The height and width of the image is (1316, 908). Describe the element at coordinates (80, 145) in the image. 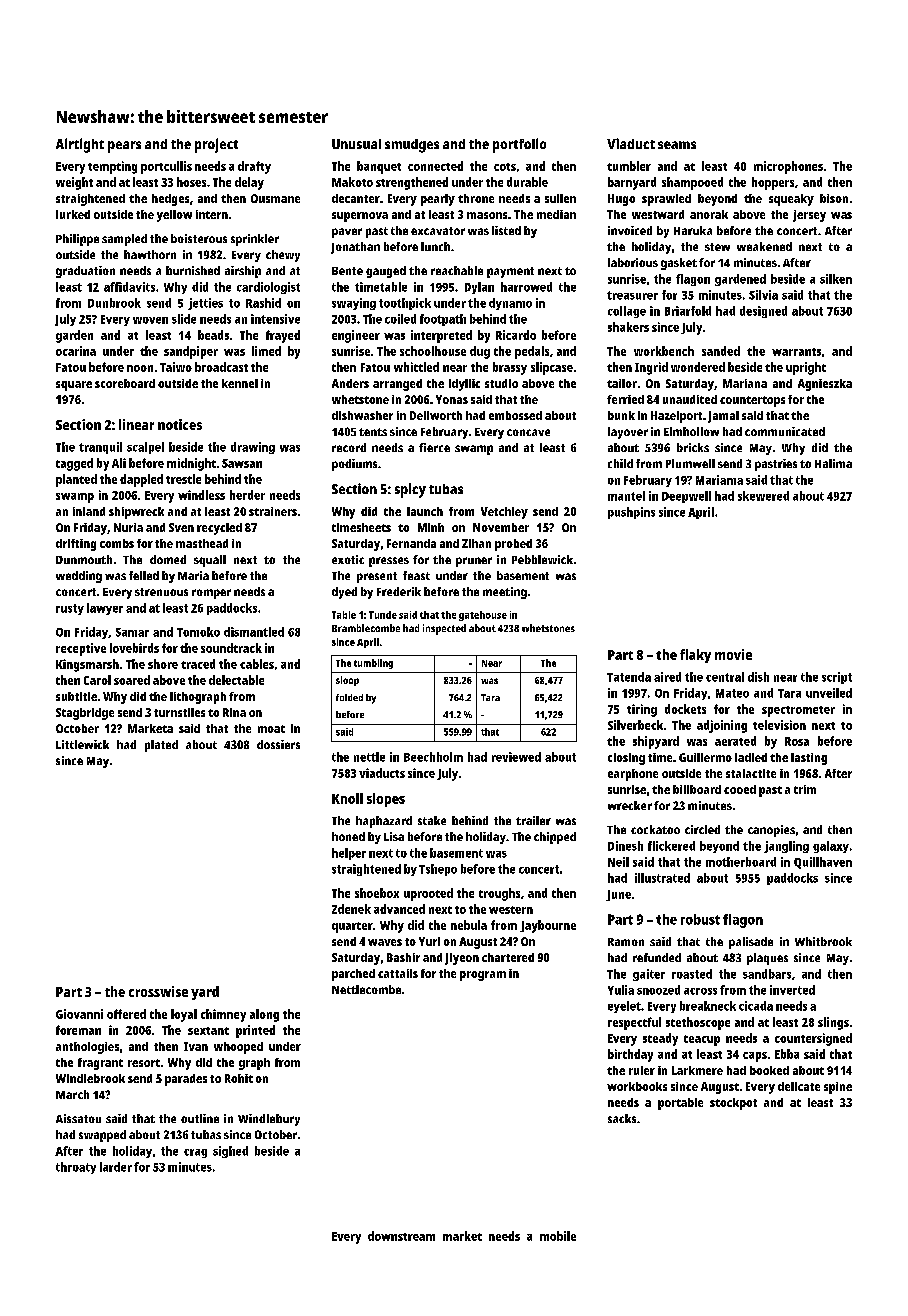

I see `Airtight` at that location.
